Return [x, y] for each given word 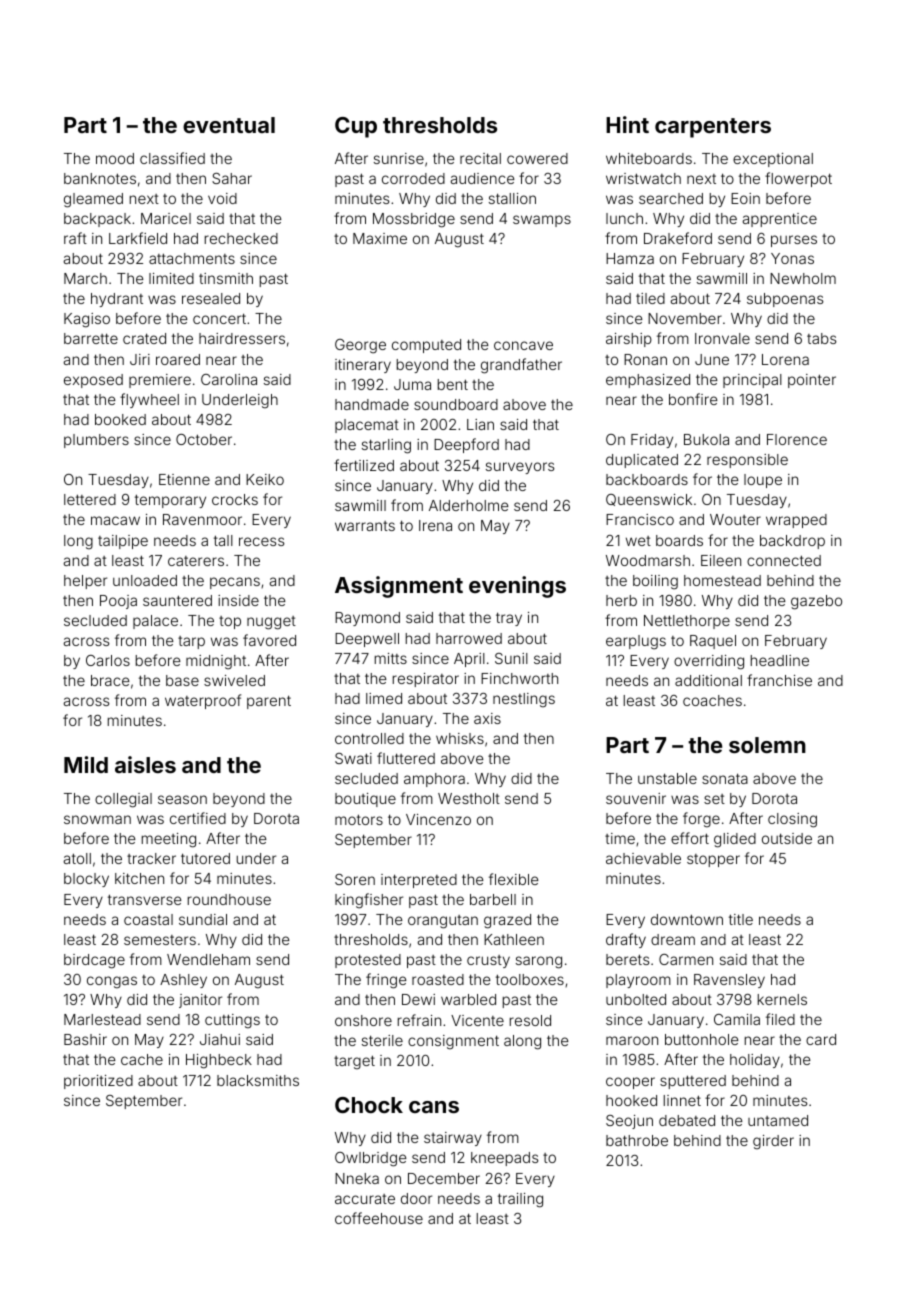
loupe [763, 481]
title [741, 919]
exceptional [773, 160]
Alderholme [469, 505]
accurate [365, 1199]
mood [115, 158]
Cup [356, 127]
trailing [520, 1200]
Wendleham [208, 959]
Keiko [265, 479]
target [354, 1062]
